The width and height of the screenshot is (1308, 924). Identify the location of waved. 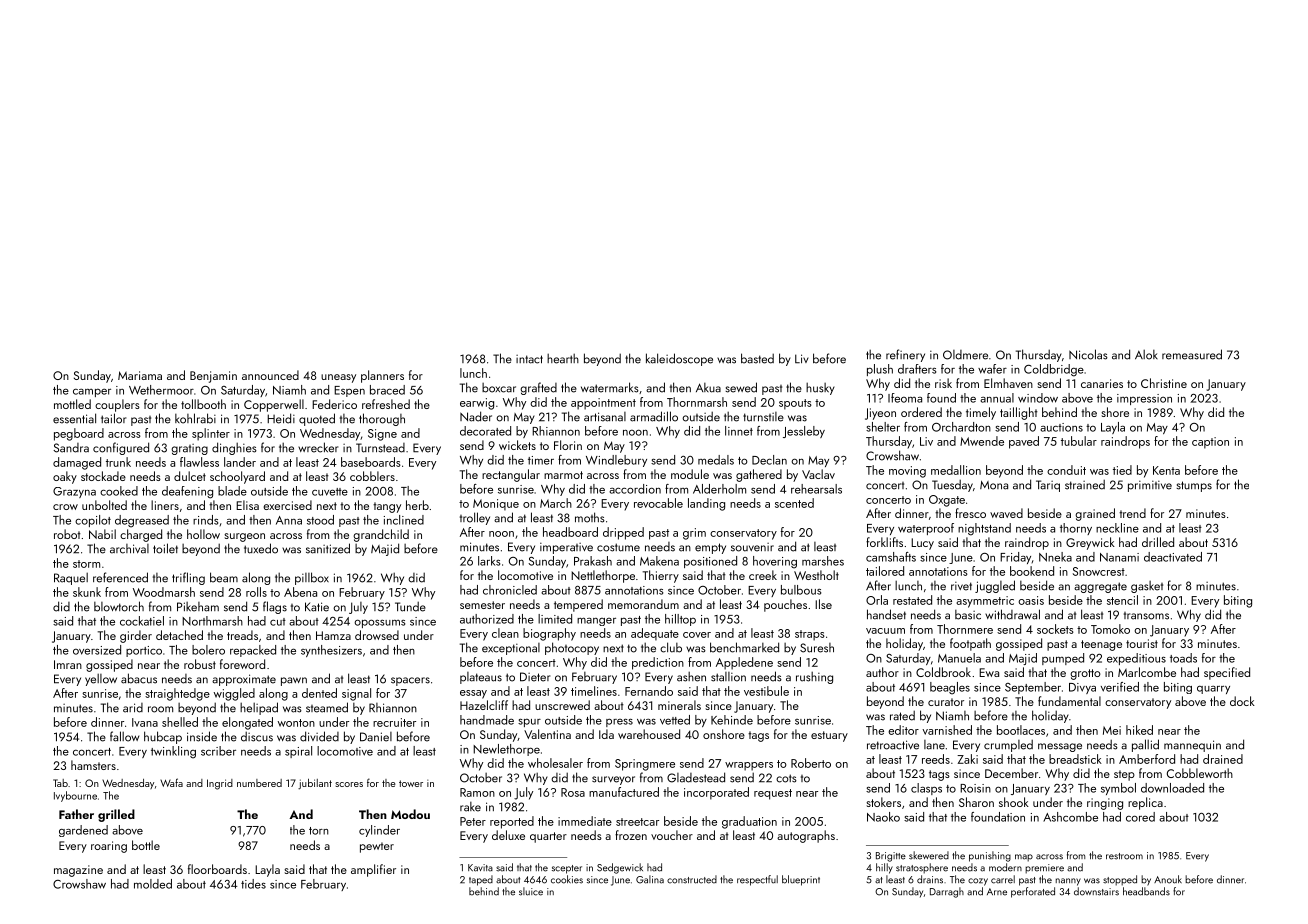
(1006, 513).
